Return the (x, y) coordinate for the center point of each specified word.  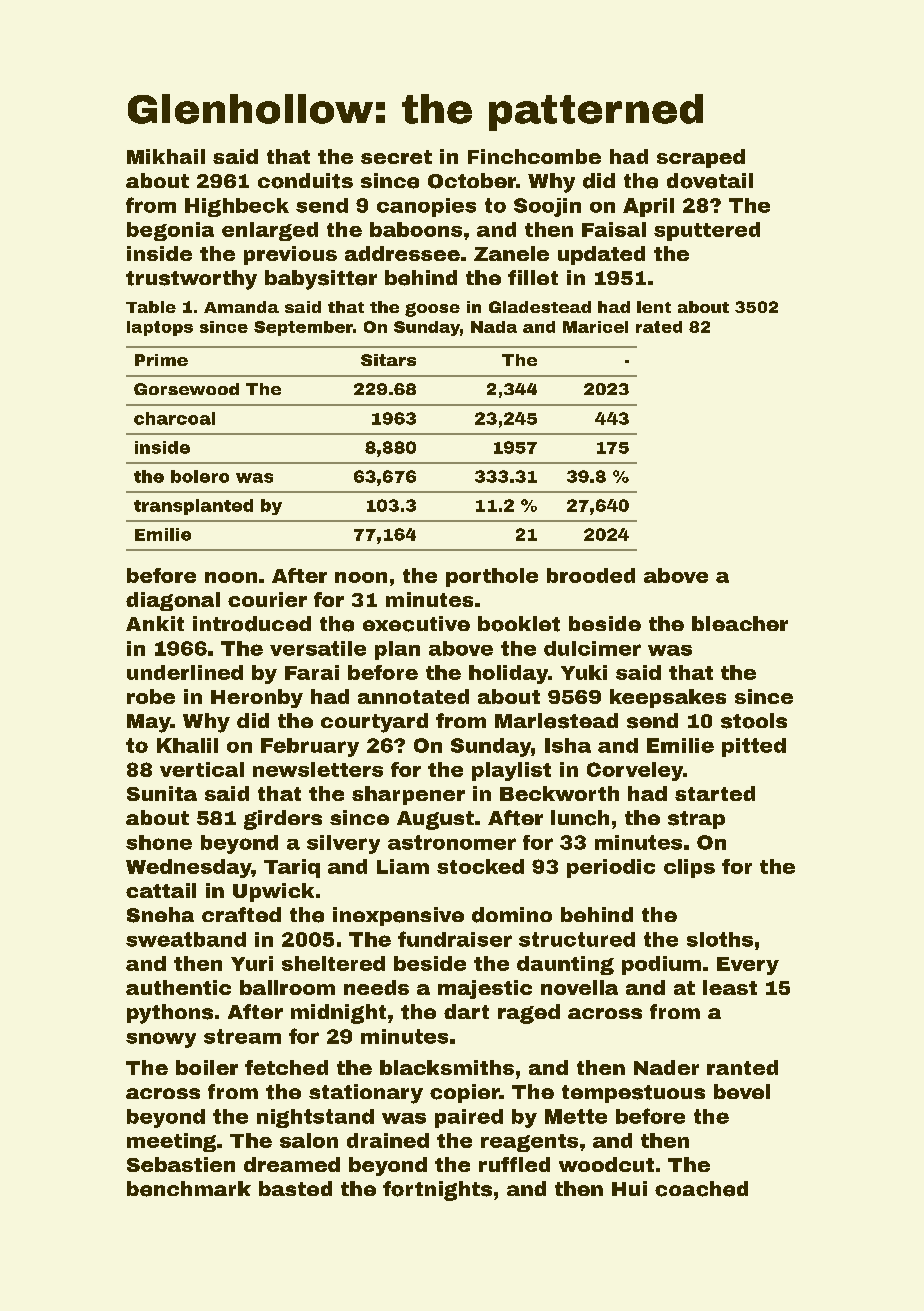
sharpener (408, 795)
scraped (701, 158)
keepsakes (668, 698)
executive (416, 624)
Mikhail (166, 156)
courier (267, 599)
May (149, 723)
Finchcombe (534, 156)
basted (295, 1188)
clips (689, 868)
